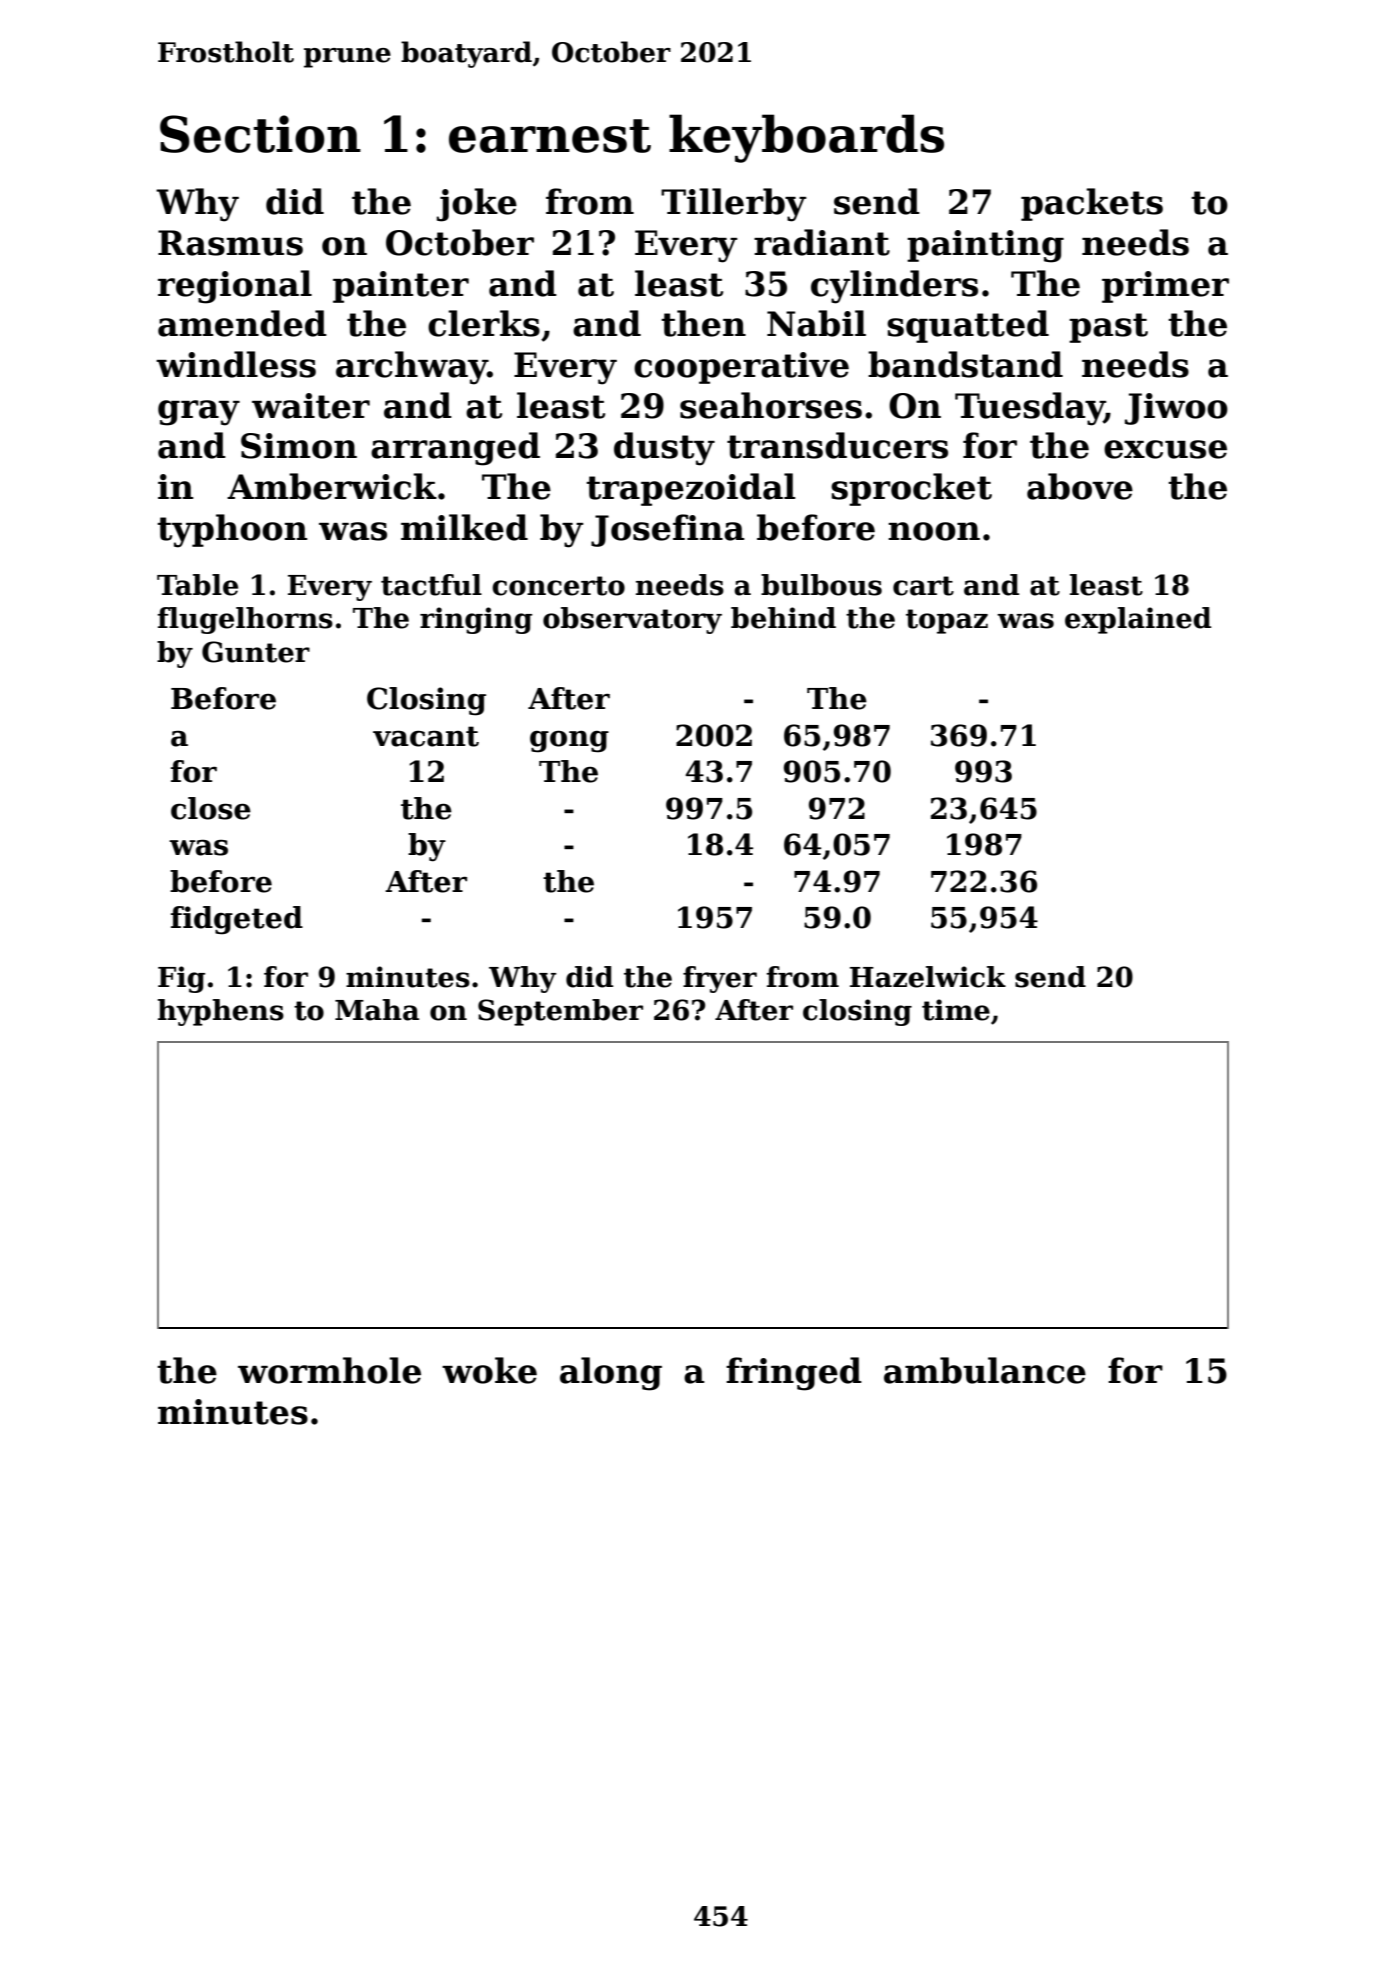 The width and height of the screenshot is (1386, 1969). Describe the element at coordinates (377, 1010) in the screenshot. I see `Maha` at that location.
